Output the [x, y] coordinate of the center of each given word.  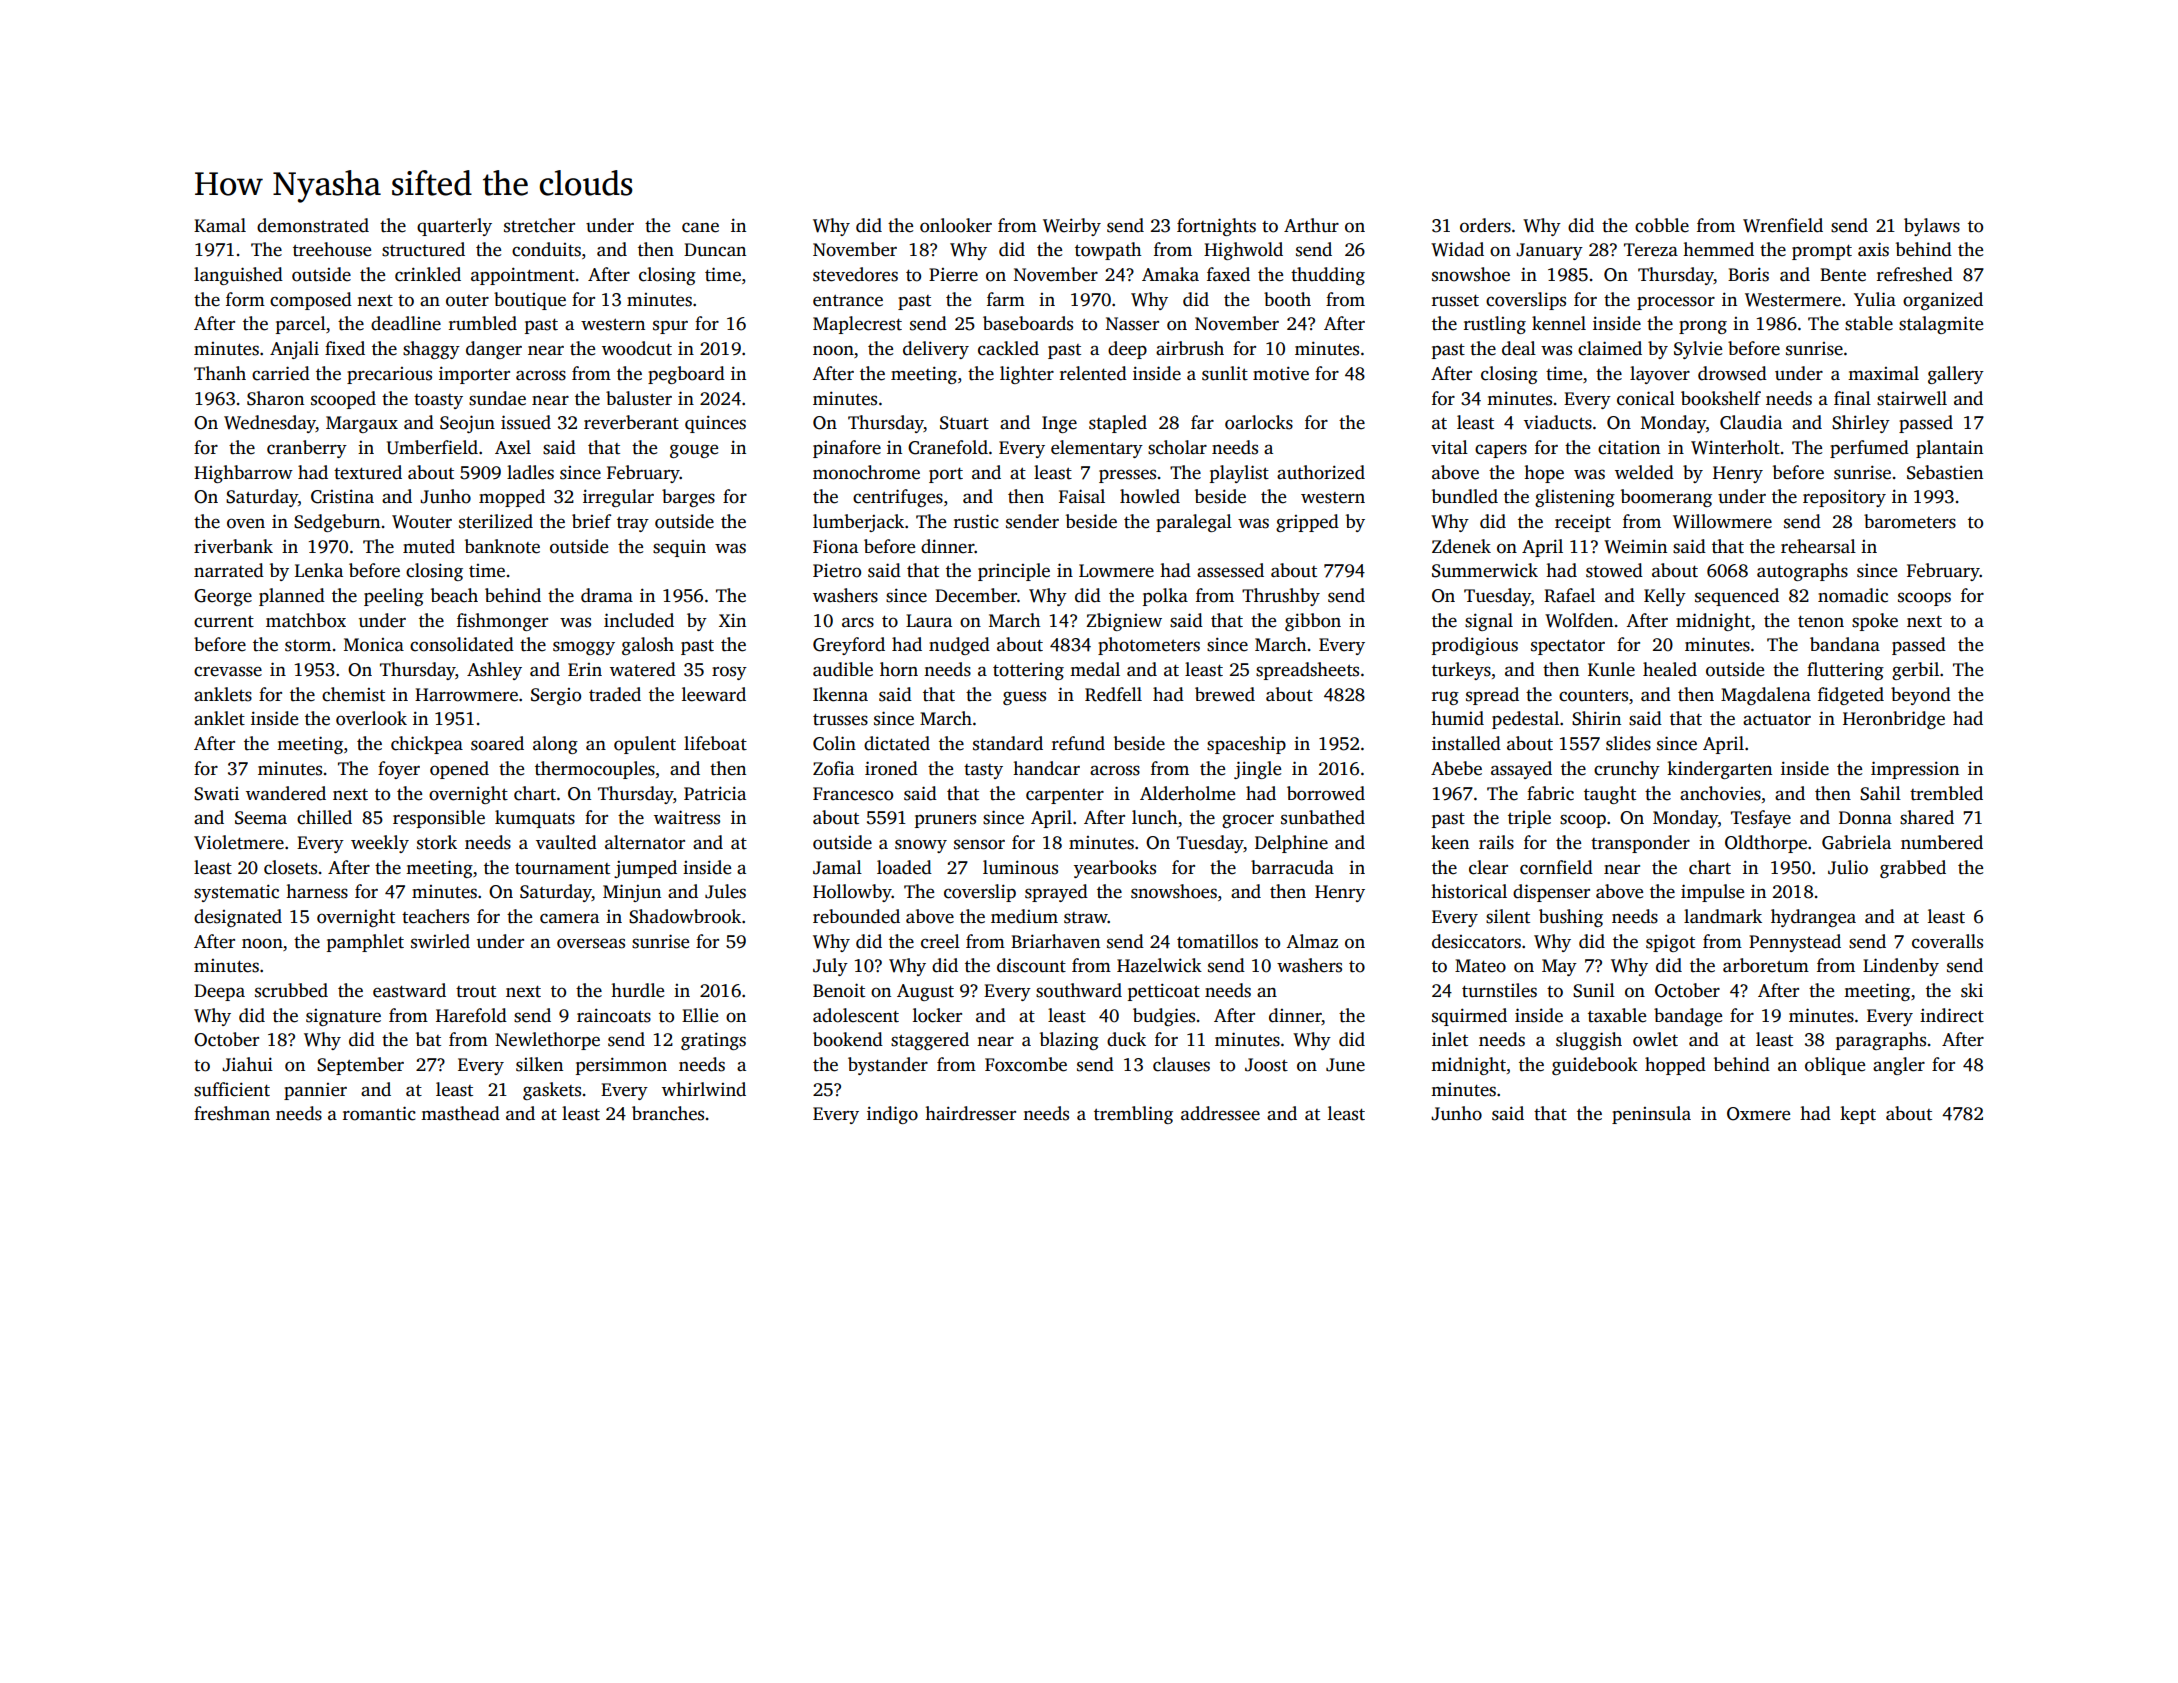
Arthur [1311, 225]
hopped [1675, 1066]
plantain [1949, 449]
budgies [1164, 1017]
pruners [945, 821]
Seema [261, 818]
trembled [1946, 793]
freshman [232, 1113]
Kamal [220, 225]
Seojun [467, 424]
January [1549, 251]
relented [1093, 373]
